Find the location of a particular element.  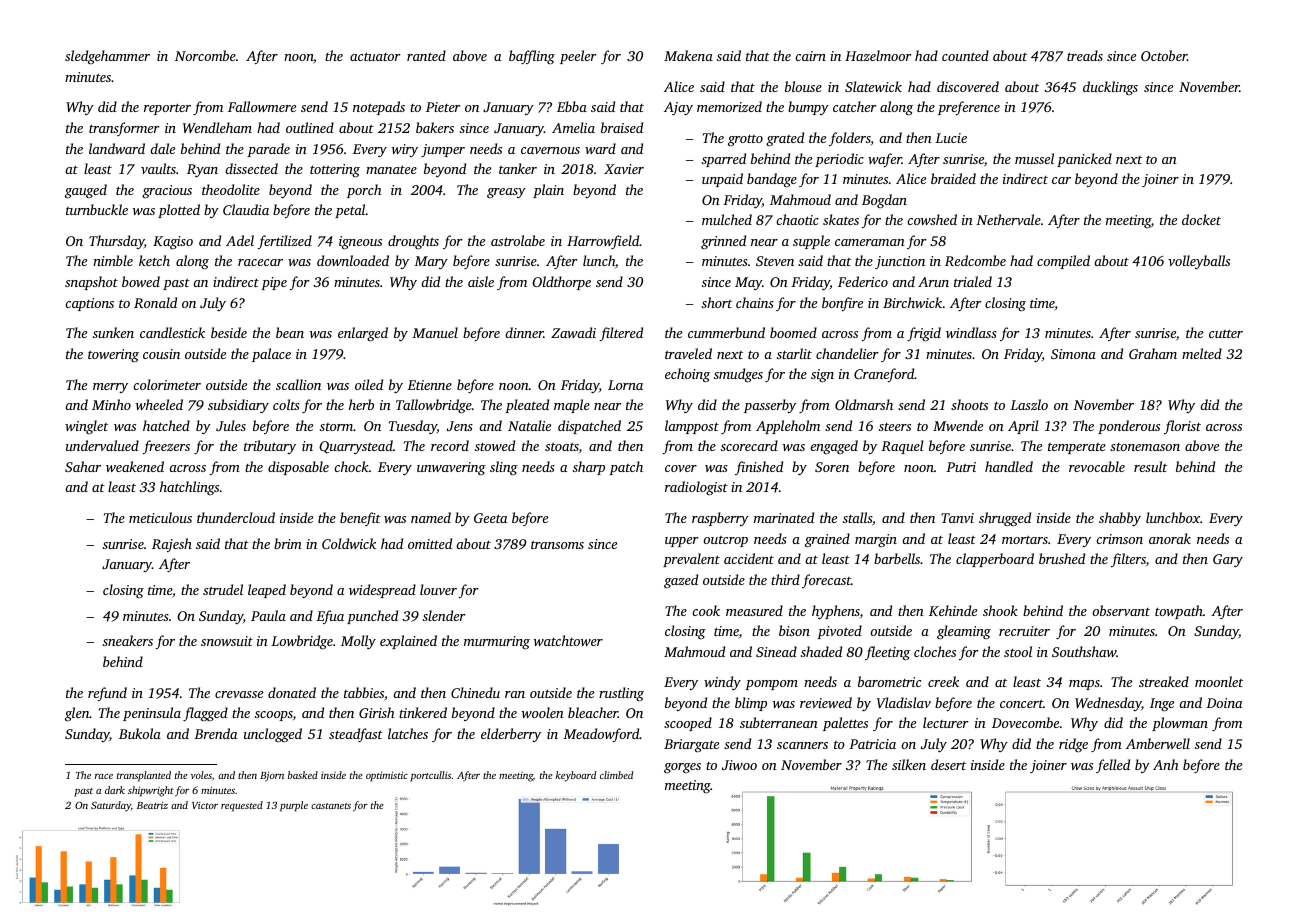

Steven is located at coordinates (775, 261).
